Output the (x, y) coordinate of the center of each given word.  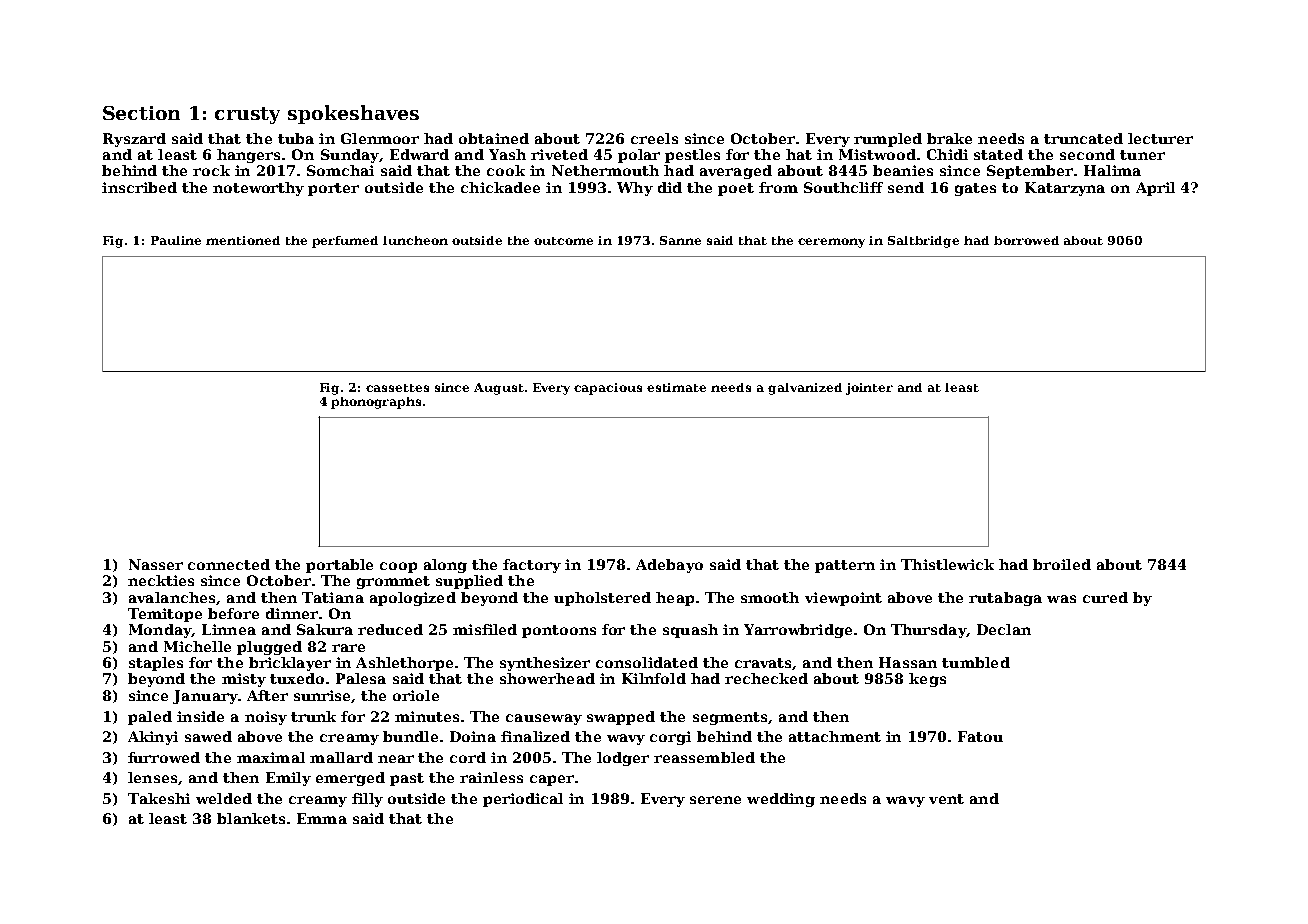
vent (946, 799)
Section (141, 113)
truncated (1083, 138)
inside (200, 716)
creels (654, 138)
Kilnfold (654, 678)
